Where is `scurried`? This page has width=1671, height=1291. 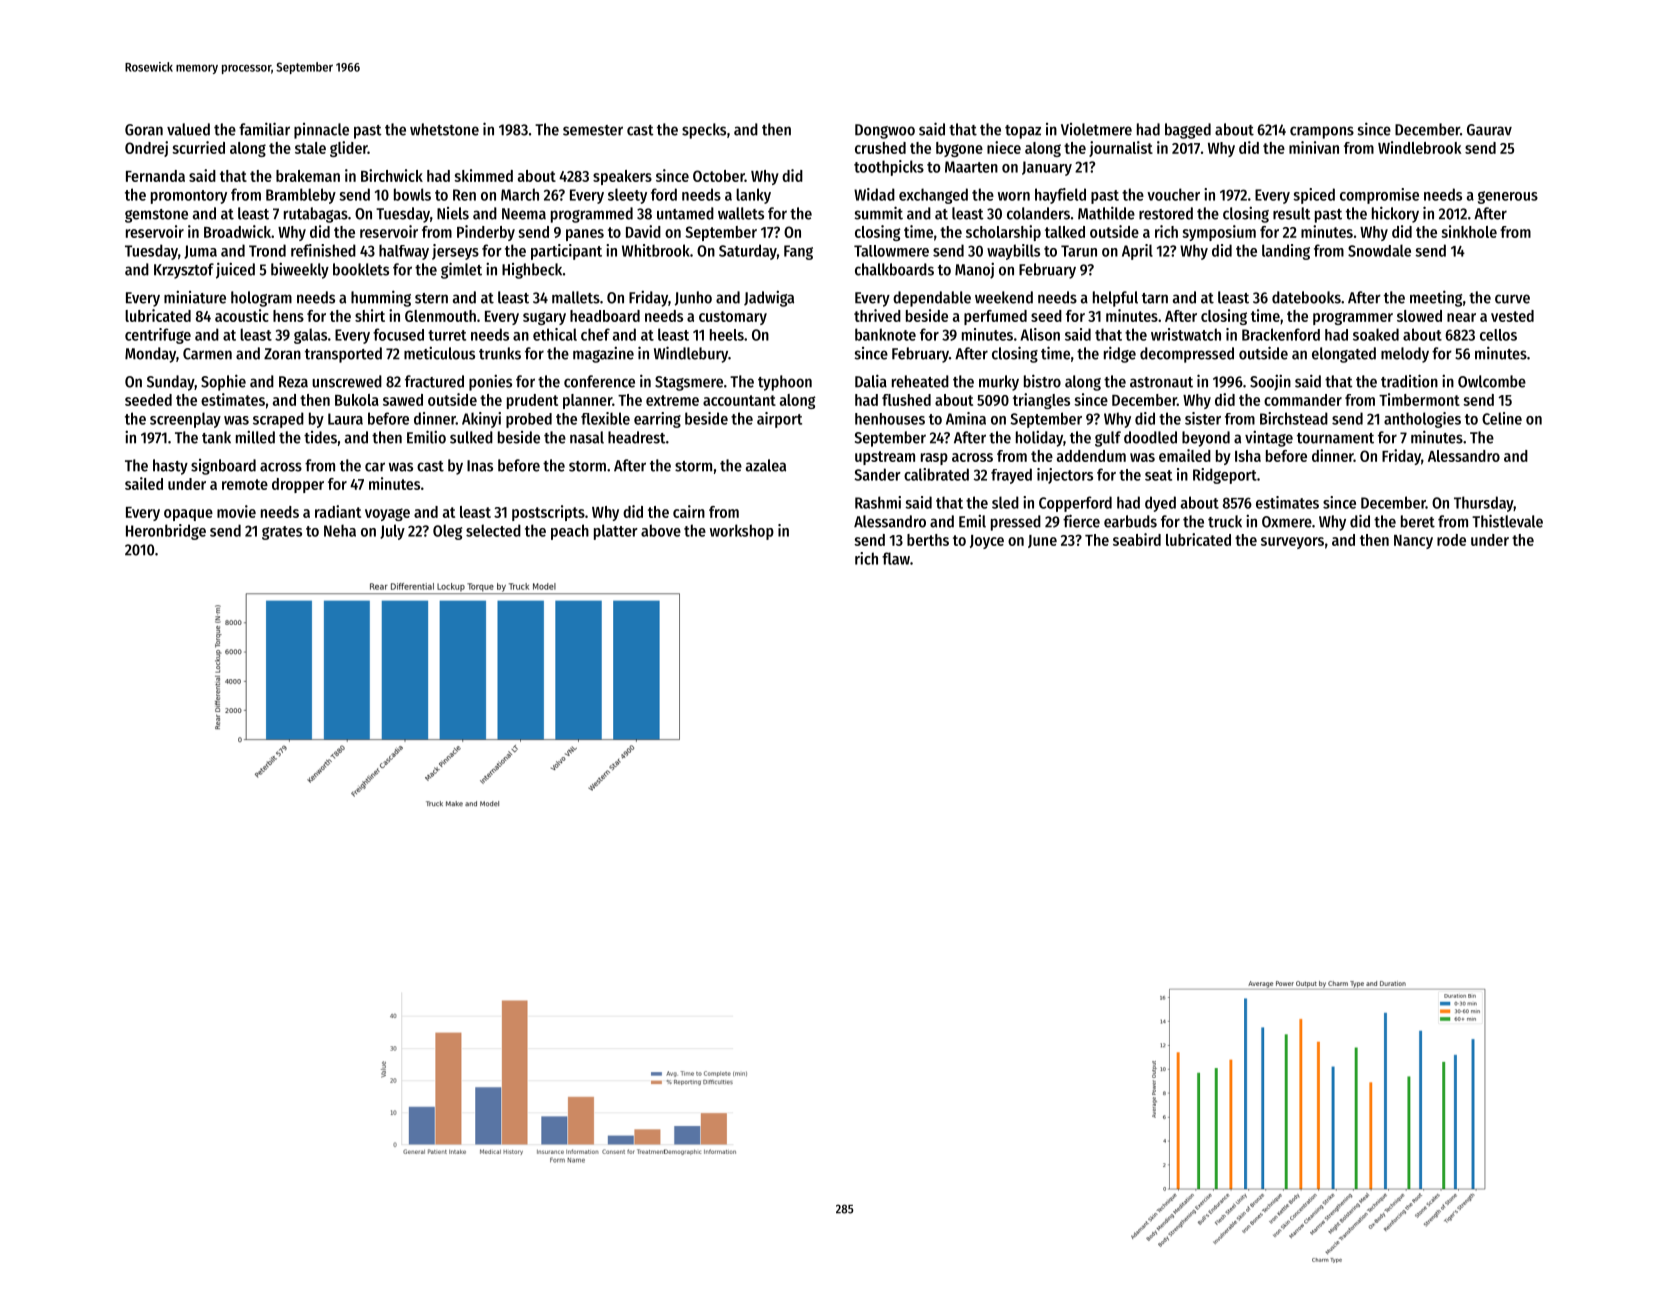
scurried is located at coordinates (198, 147).
